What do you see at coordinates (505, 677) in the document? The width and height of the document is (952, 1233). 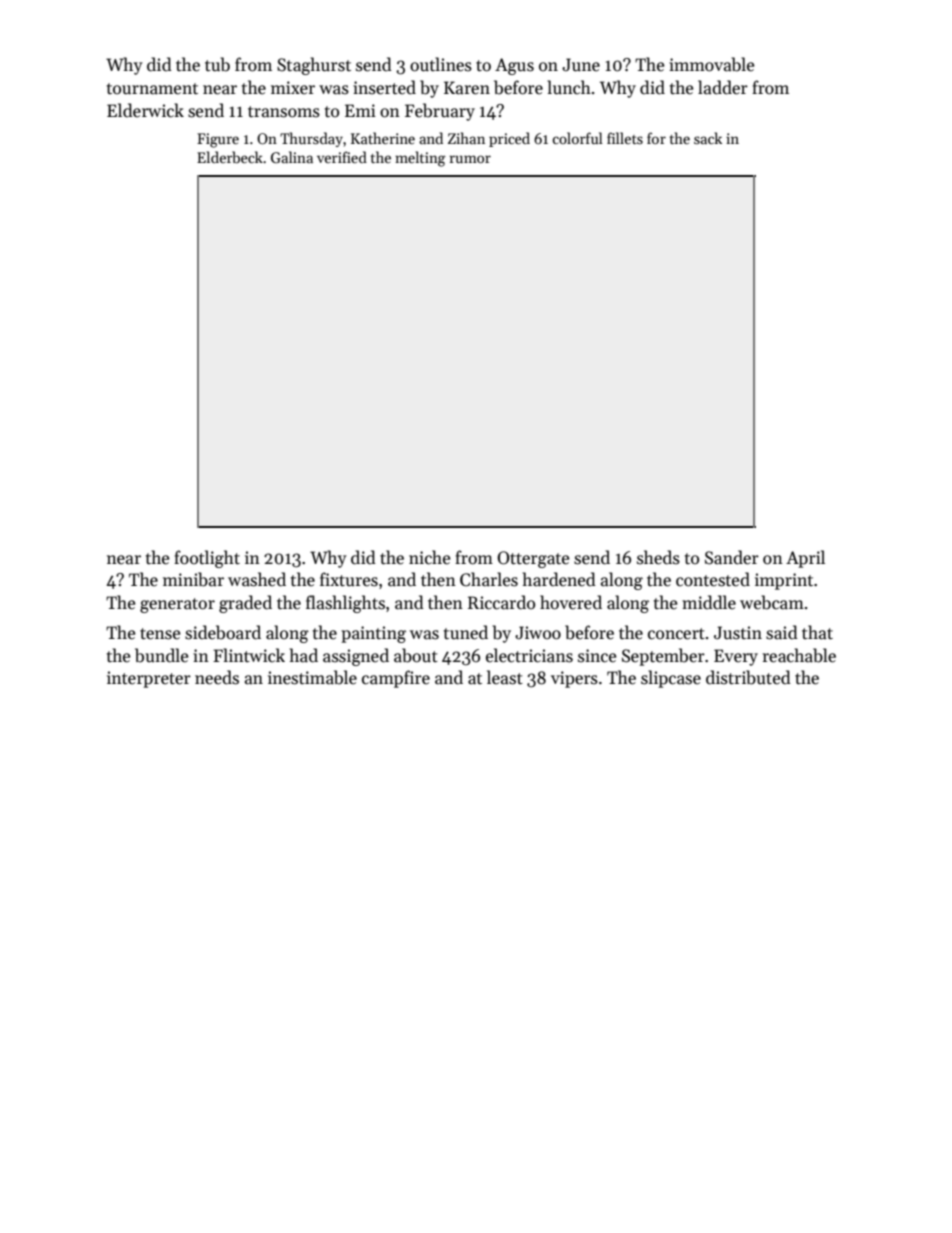 I see `least` at bounding box center [505, 677].
